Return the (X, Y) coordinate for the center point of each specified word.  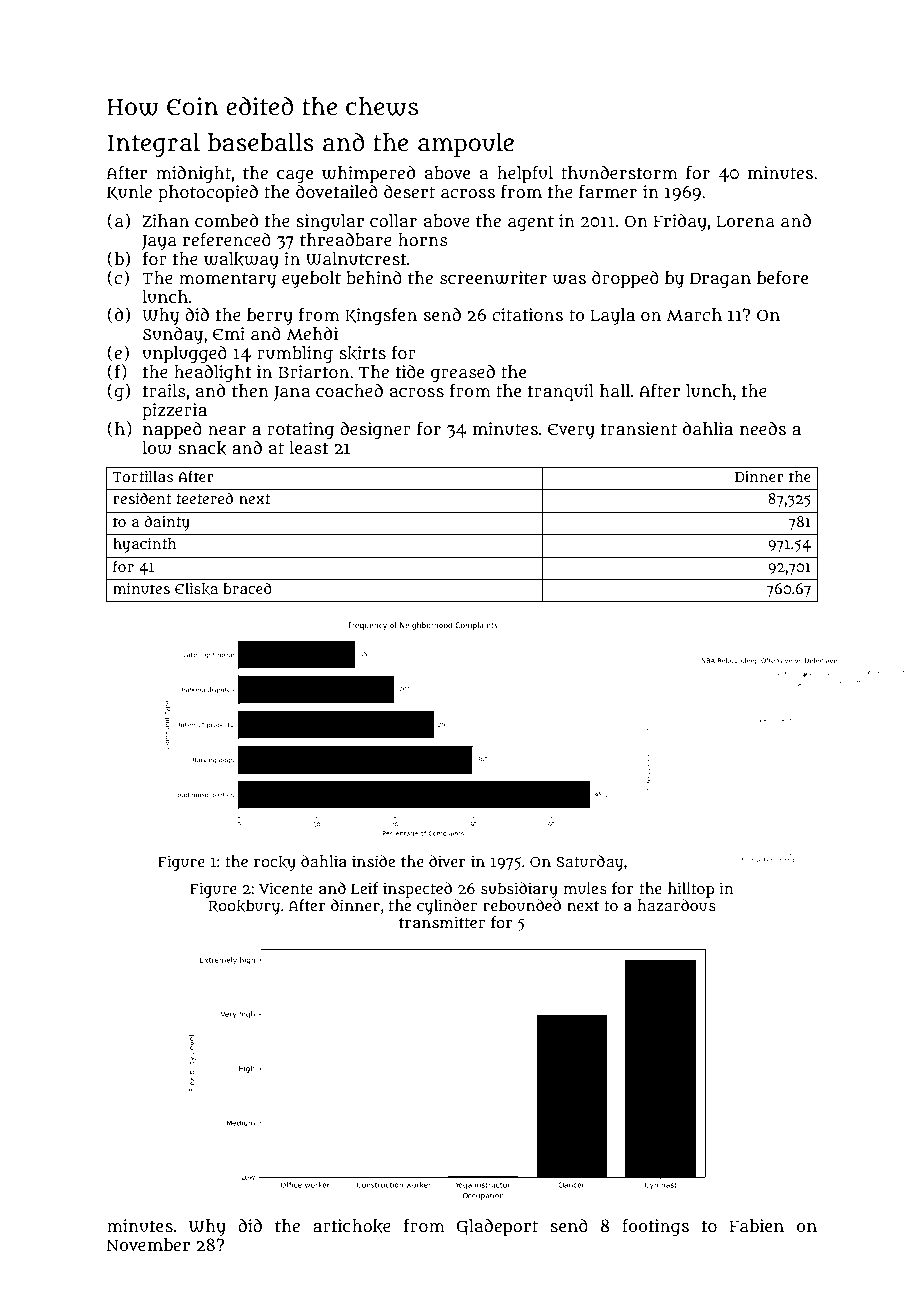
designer (375, 431)
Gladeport (497, 1228)
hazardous (677, 905)
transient (639, 428)
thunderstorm (619, 173)
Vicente (286, 888)
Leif (365, 888)
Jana (292, 393)
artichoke (352, 1226)
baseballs (261, 142)
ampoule (466, 145)
